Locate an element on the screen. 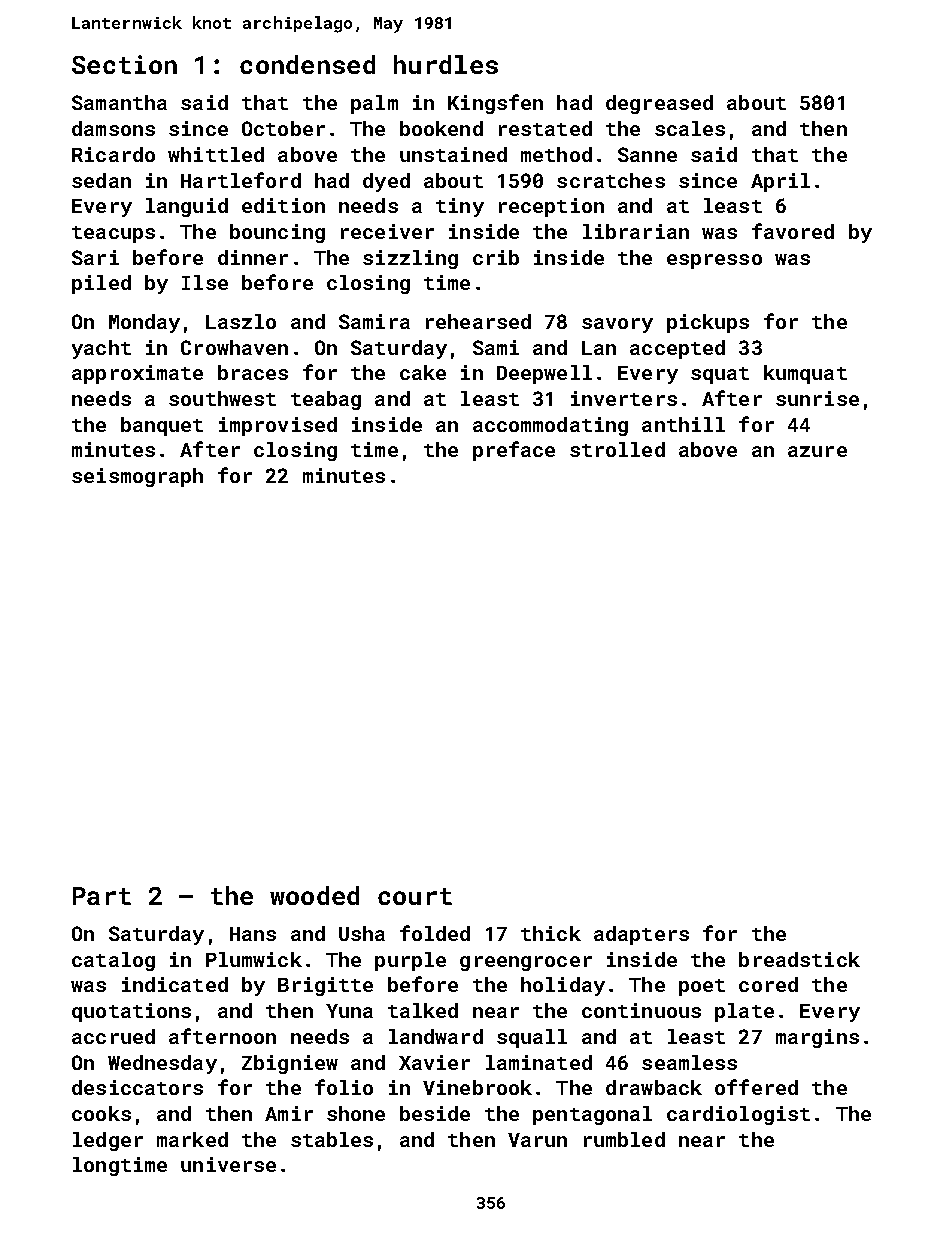 The width and height of the screenshot is (952, 1233). preface is located at coordinates (514, 451).
